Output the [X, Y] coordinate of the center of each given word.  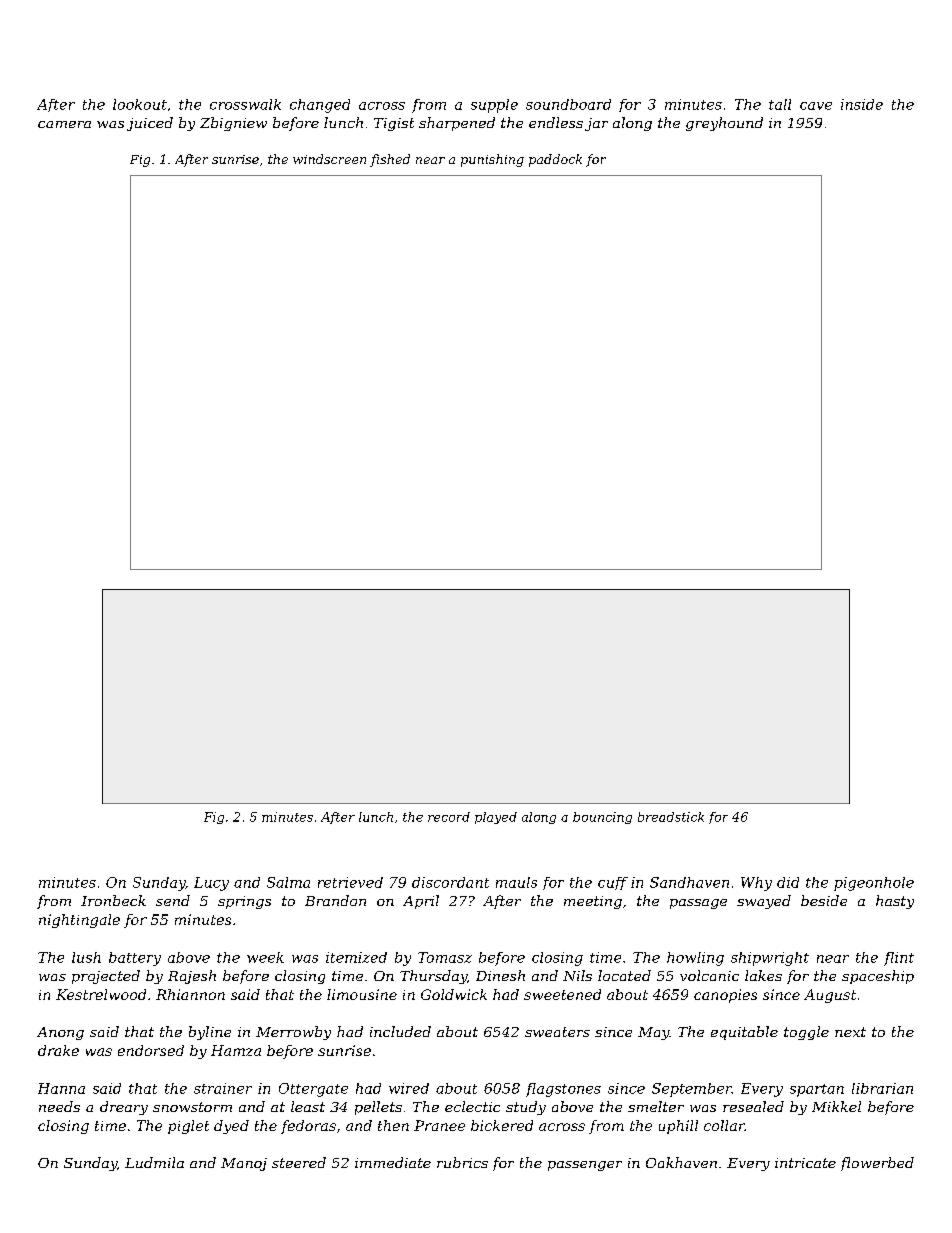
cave [816, 106]
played [496, 818]
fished [390, 160]
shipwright [770, 959]
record [449, 817]
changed [320, 106]
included [400, 1031]
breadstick [671, 817]
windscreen [329, 159]
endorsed [151, 1050]
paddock [555, 160]
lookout [140, 104]
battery [135, 959]
